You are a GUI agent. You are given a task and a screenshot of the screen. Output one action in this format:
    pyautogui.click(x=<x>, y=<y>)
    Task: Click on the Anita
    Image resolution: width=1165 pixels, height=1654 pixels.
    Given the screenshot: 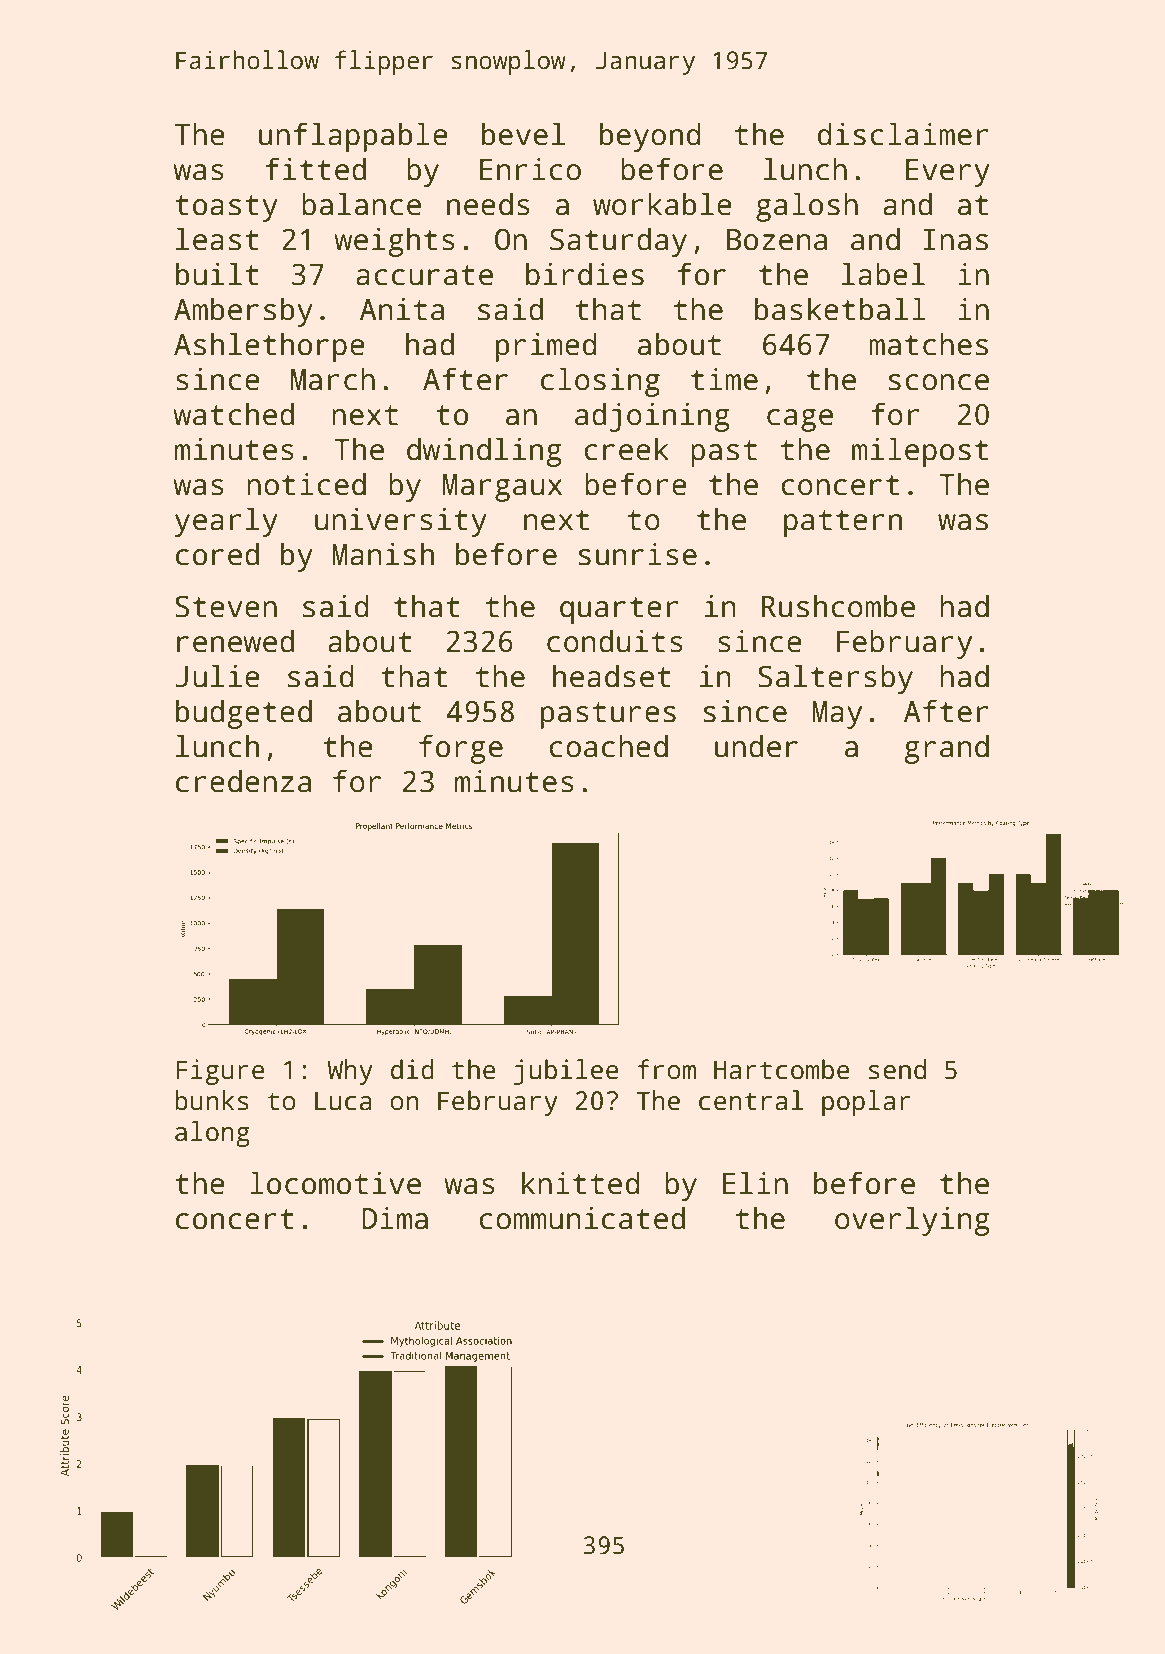 What is the action you would take?
    pyautogui.click(x=402, y=309)
